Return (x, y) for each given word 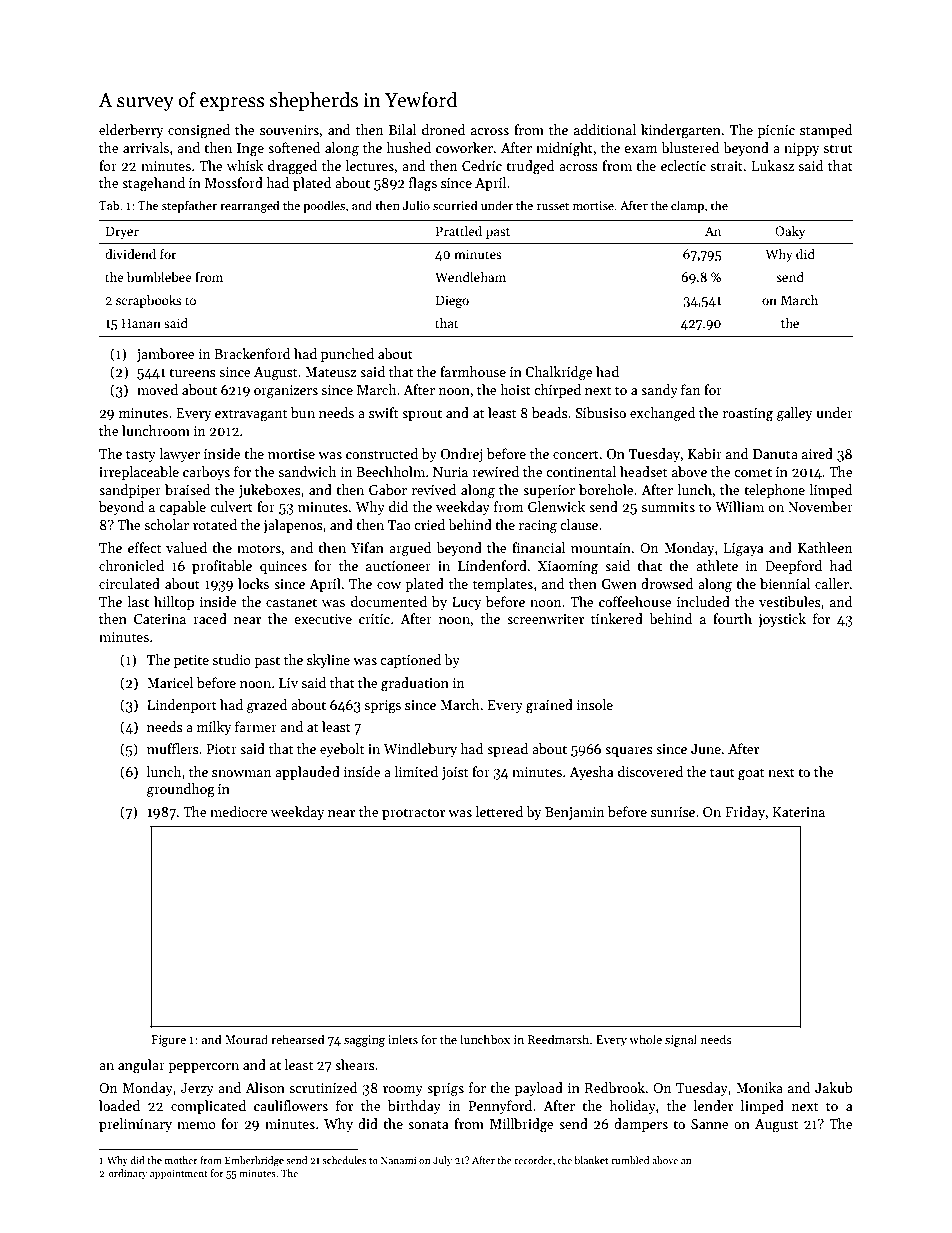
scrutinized (323, 1087)
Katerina (799, 812)
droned (444, 129)
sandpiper (130, 491)
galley (795, 414)
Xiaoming (568, 568)
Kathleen (825, 547)
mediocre (239, 811)
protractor (413, 814)
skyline (328, 661)
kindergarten (681, 131)
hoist (515, 389)
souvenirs (289, 130)
